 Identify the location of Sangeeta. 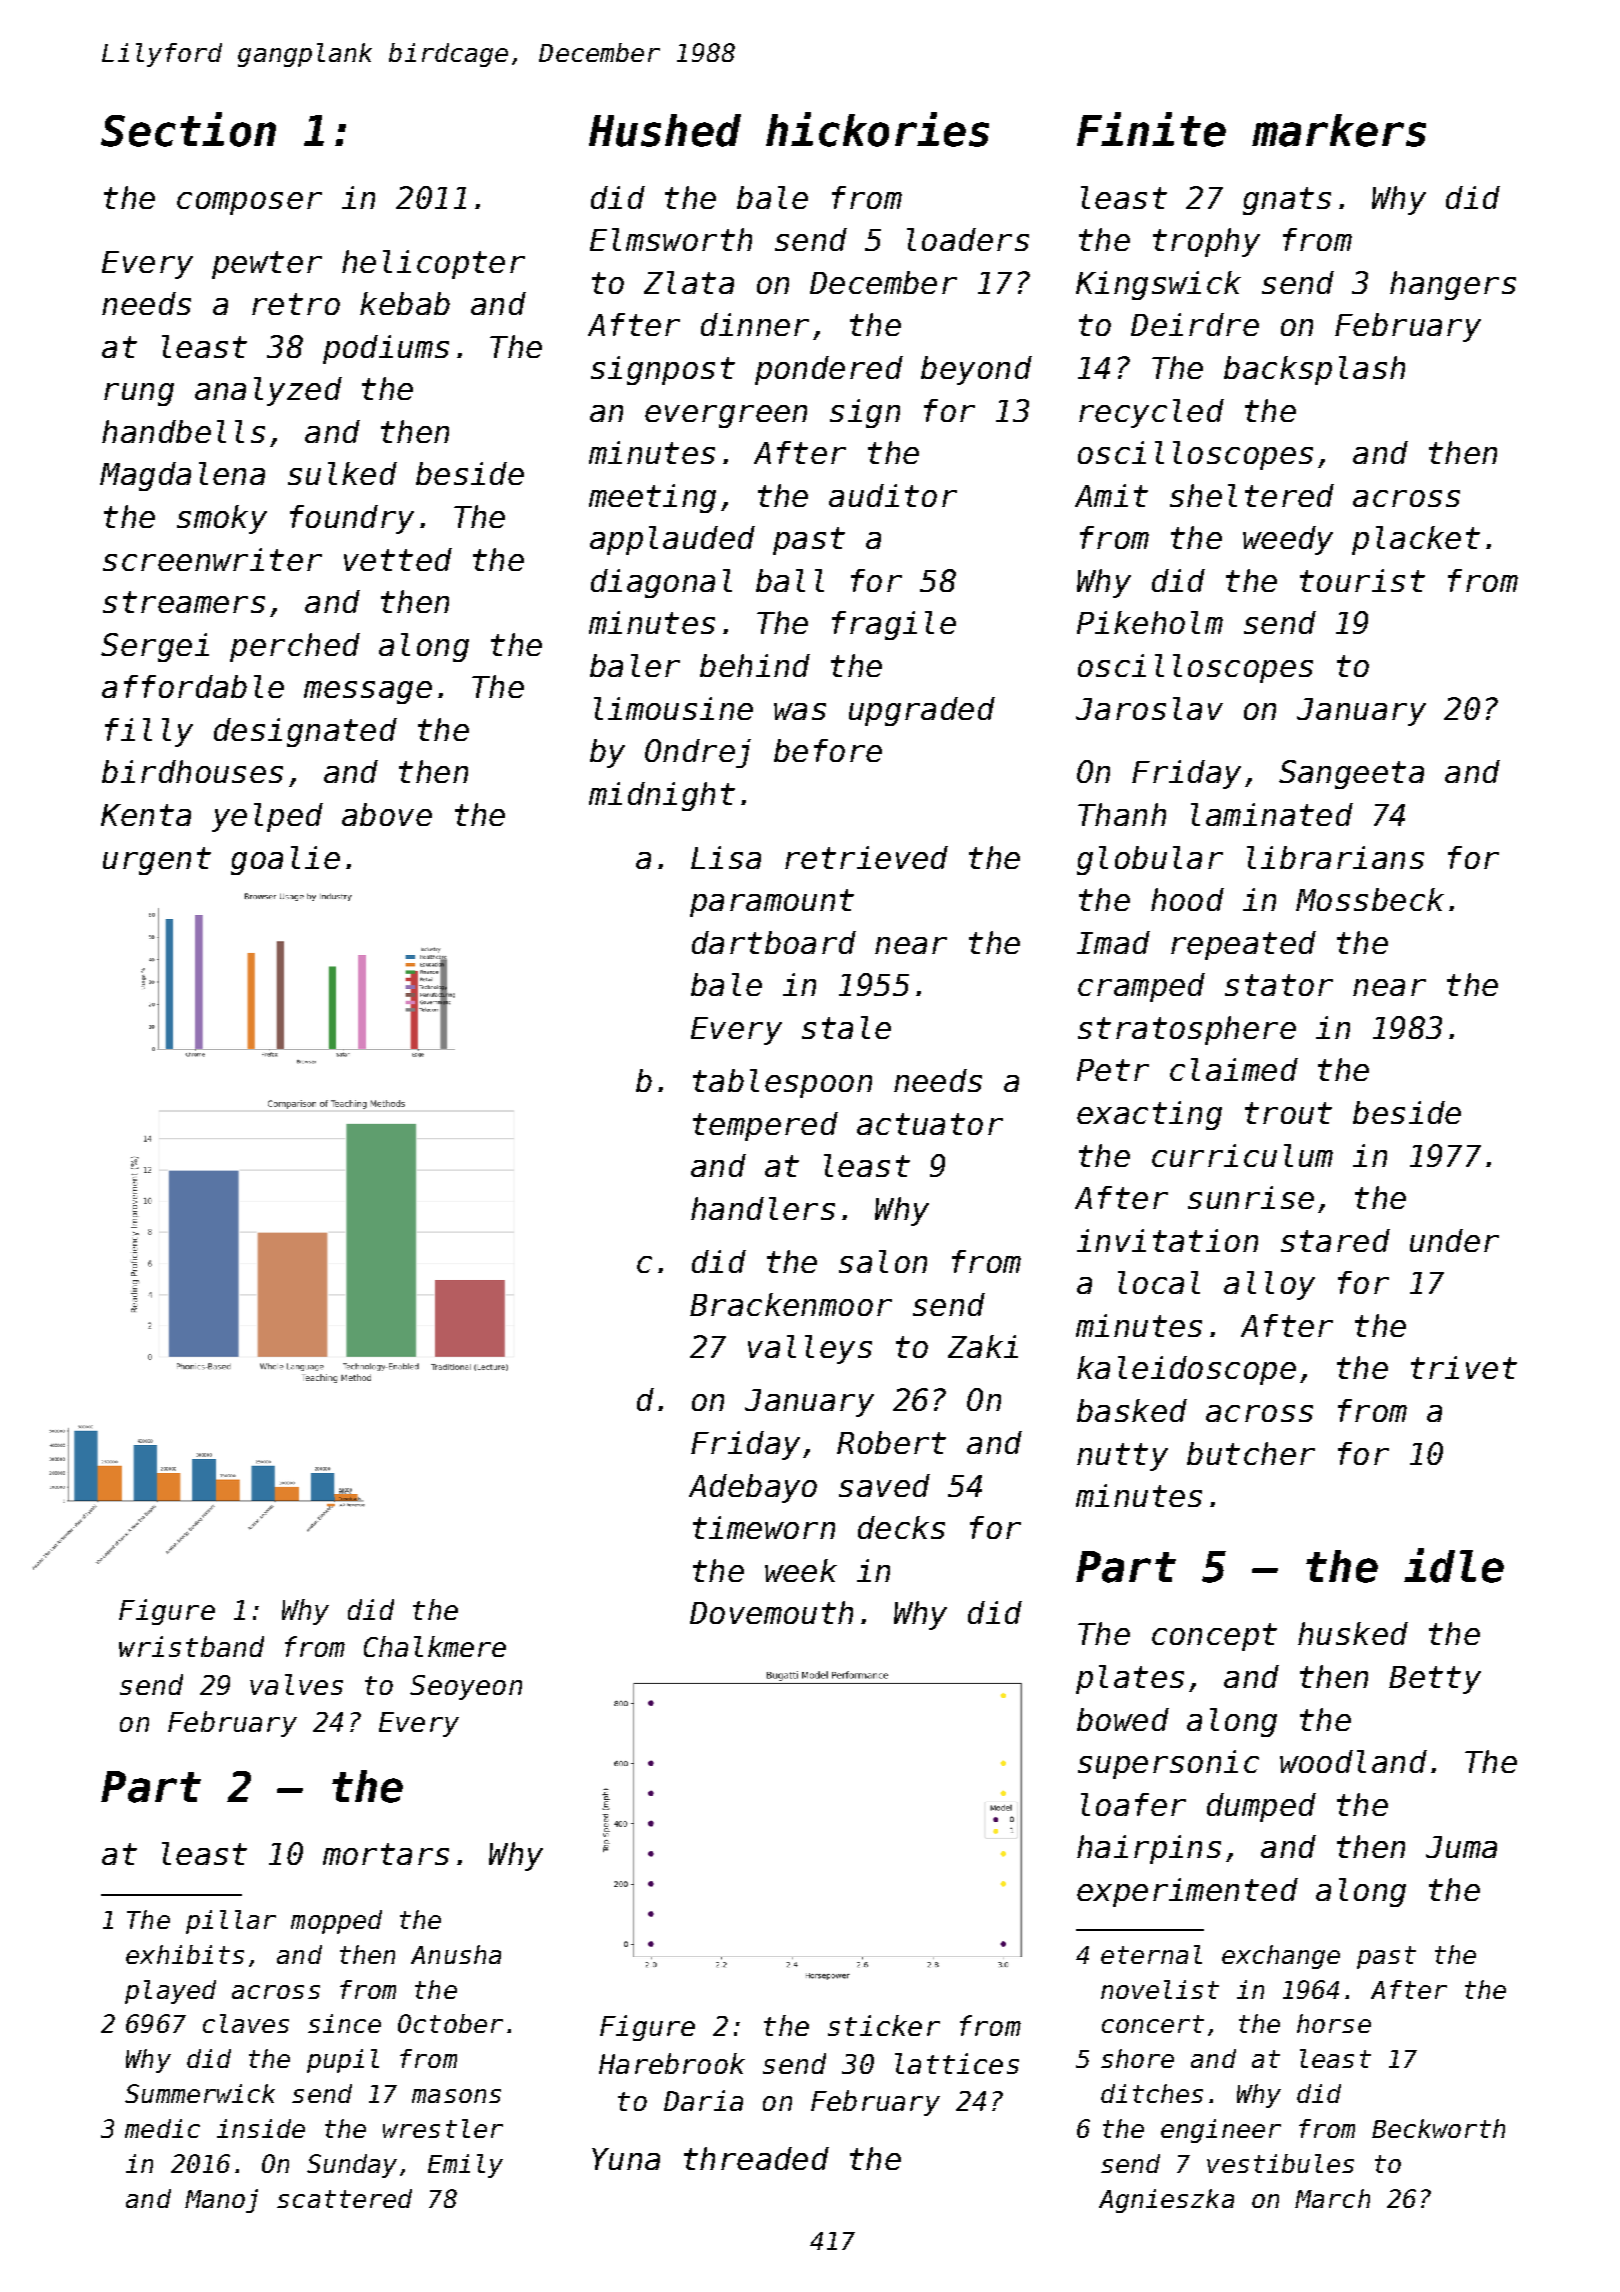
(1351, 774).
